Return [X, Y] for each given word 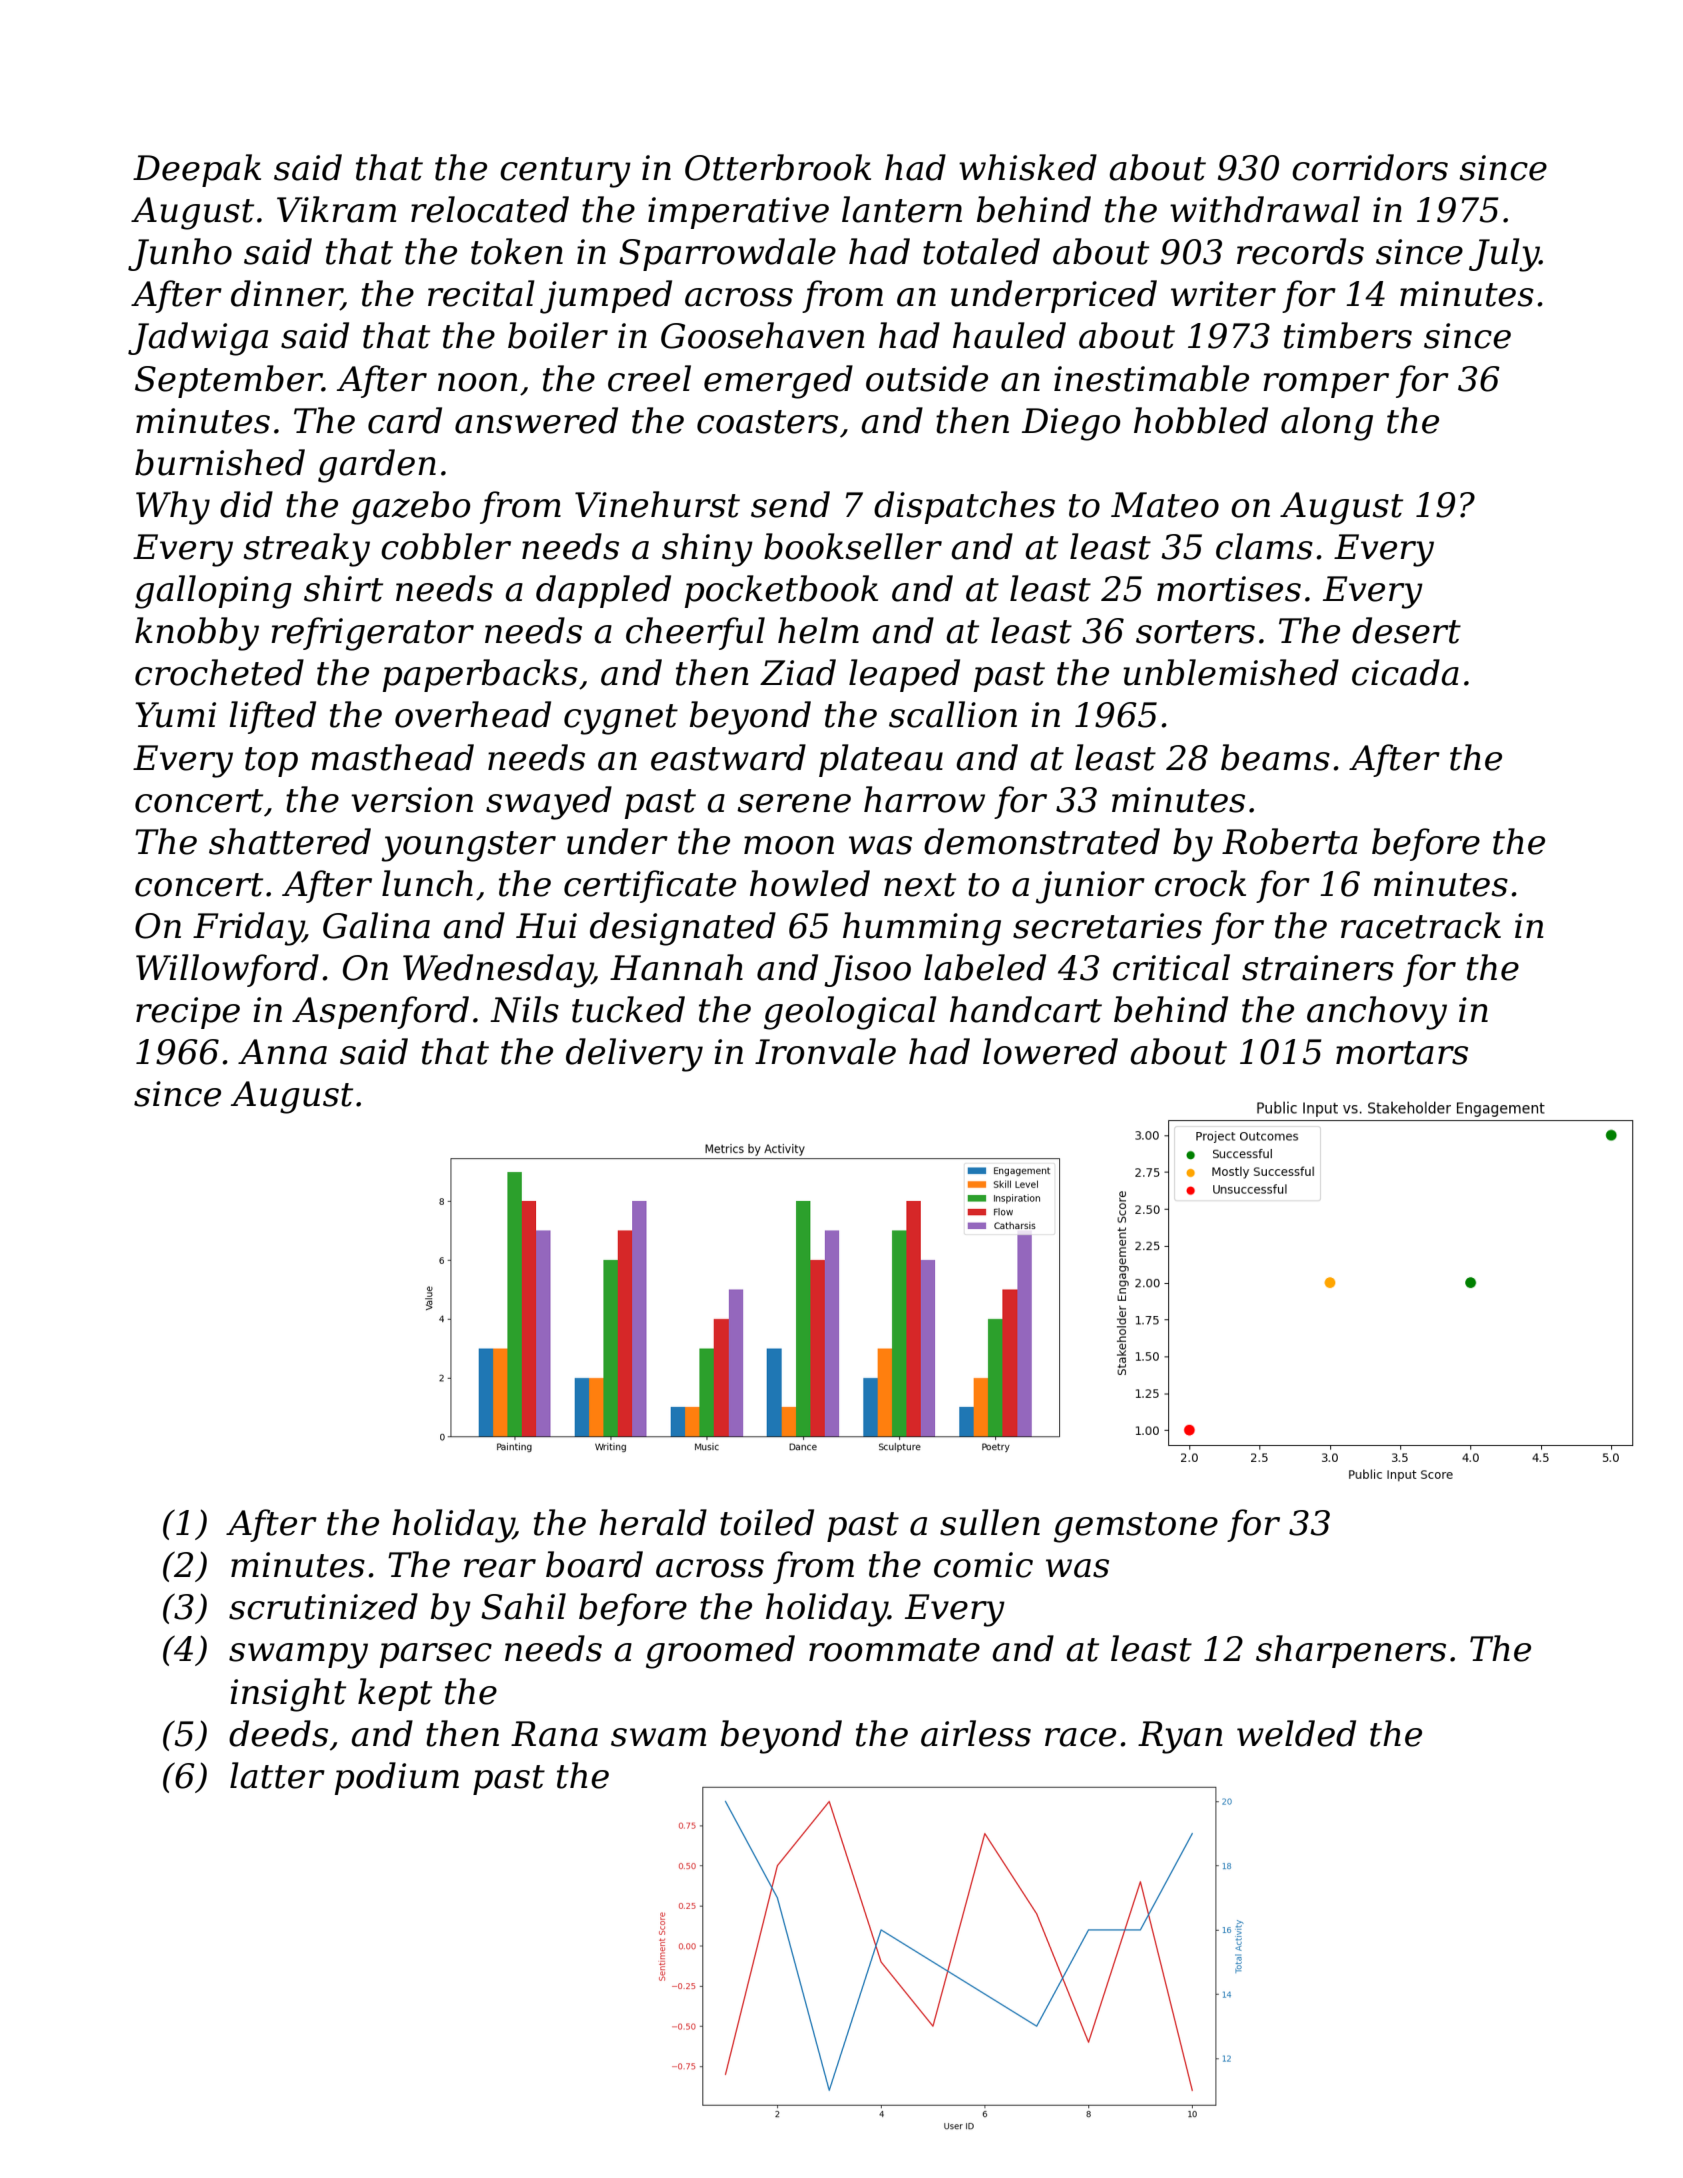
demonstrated [1042, 841]
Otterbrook [778, 167]
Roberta [1290, 841]
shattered [290, 841]
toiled [767, 1522]
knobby [197, 634]
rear [500, 1568]
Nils [524, 1009]
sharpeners [1351, 1651]
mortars [1402, 1053]
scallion [953, 714]
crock [1200, 883]
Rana [554, 1734]
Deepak [197, 170]
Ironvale [825, 1051]
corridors [1370, 167]
